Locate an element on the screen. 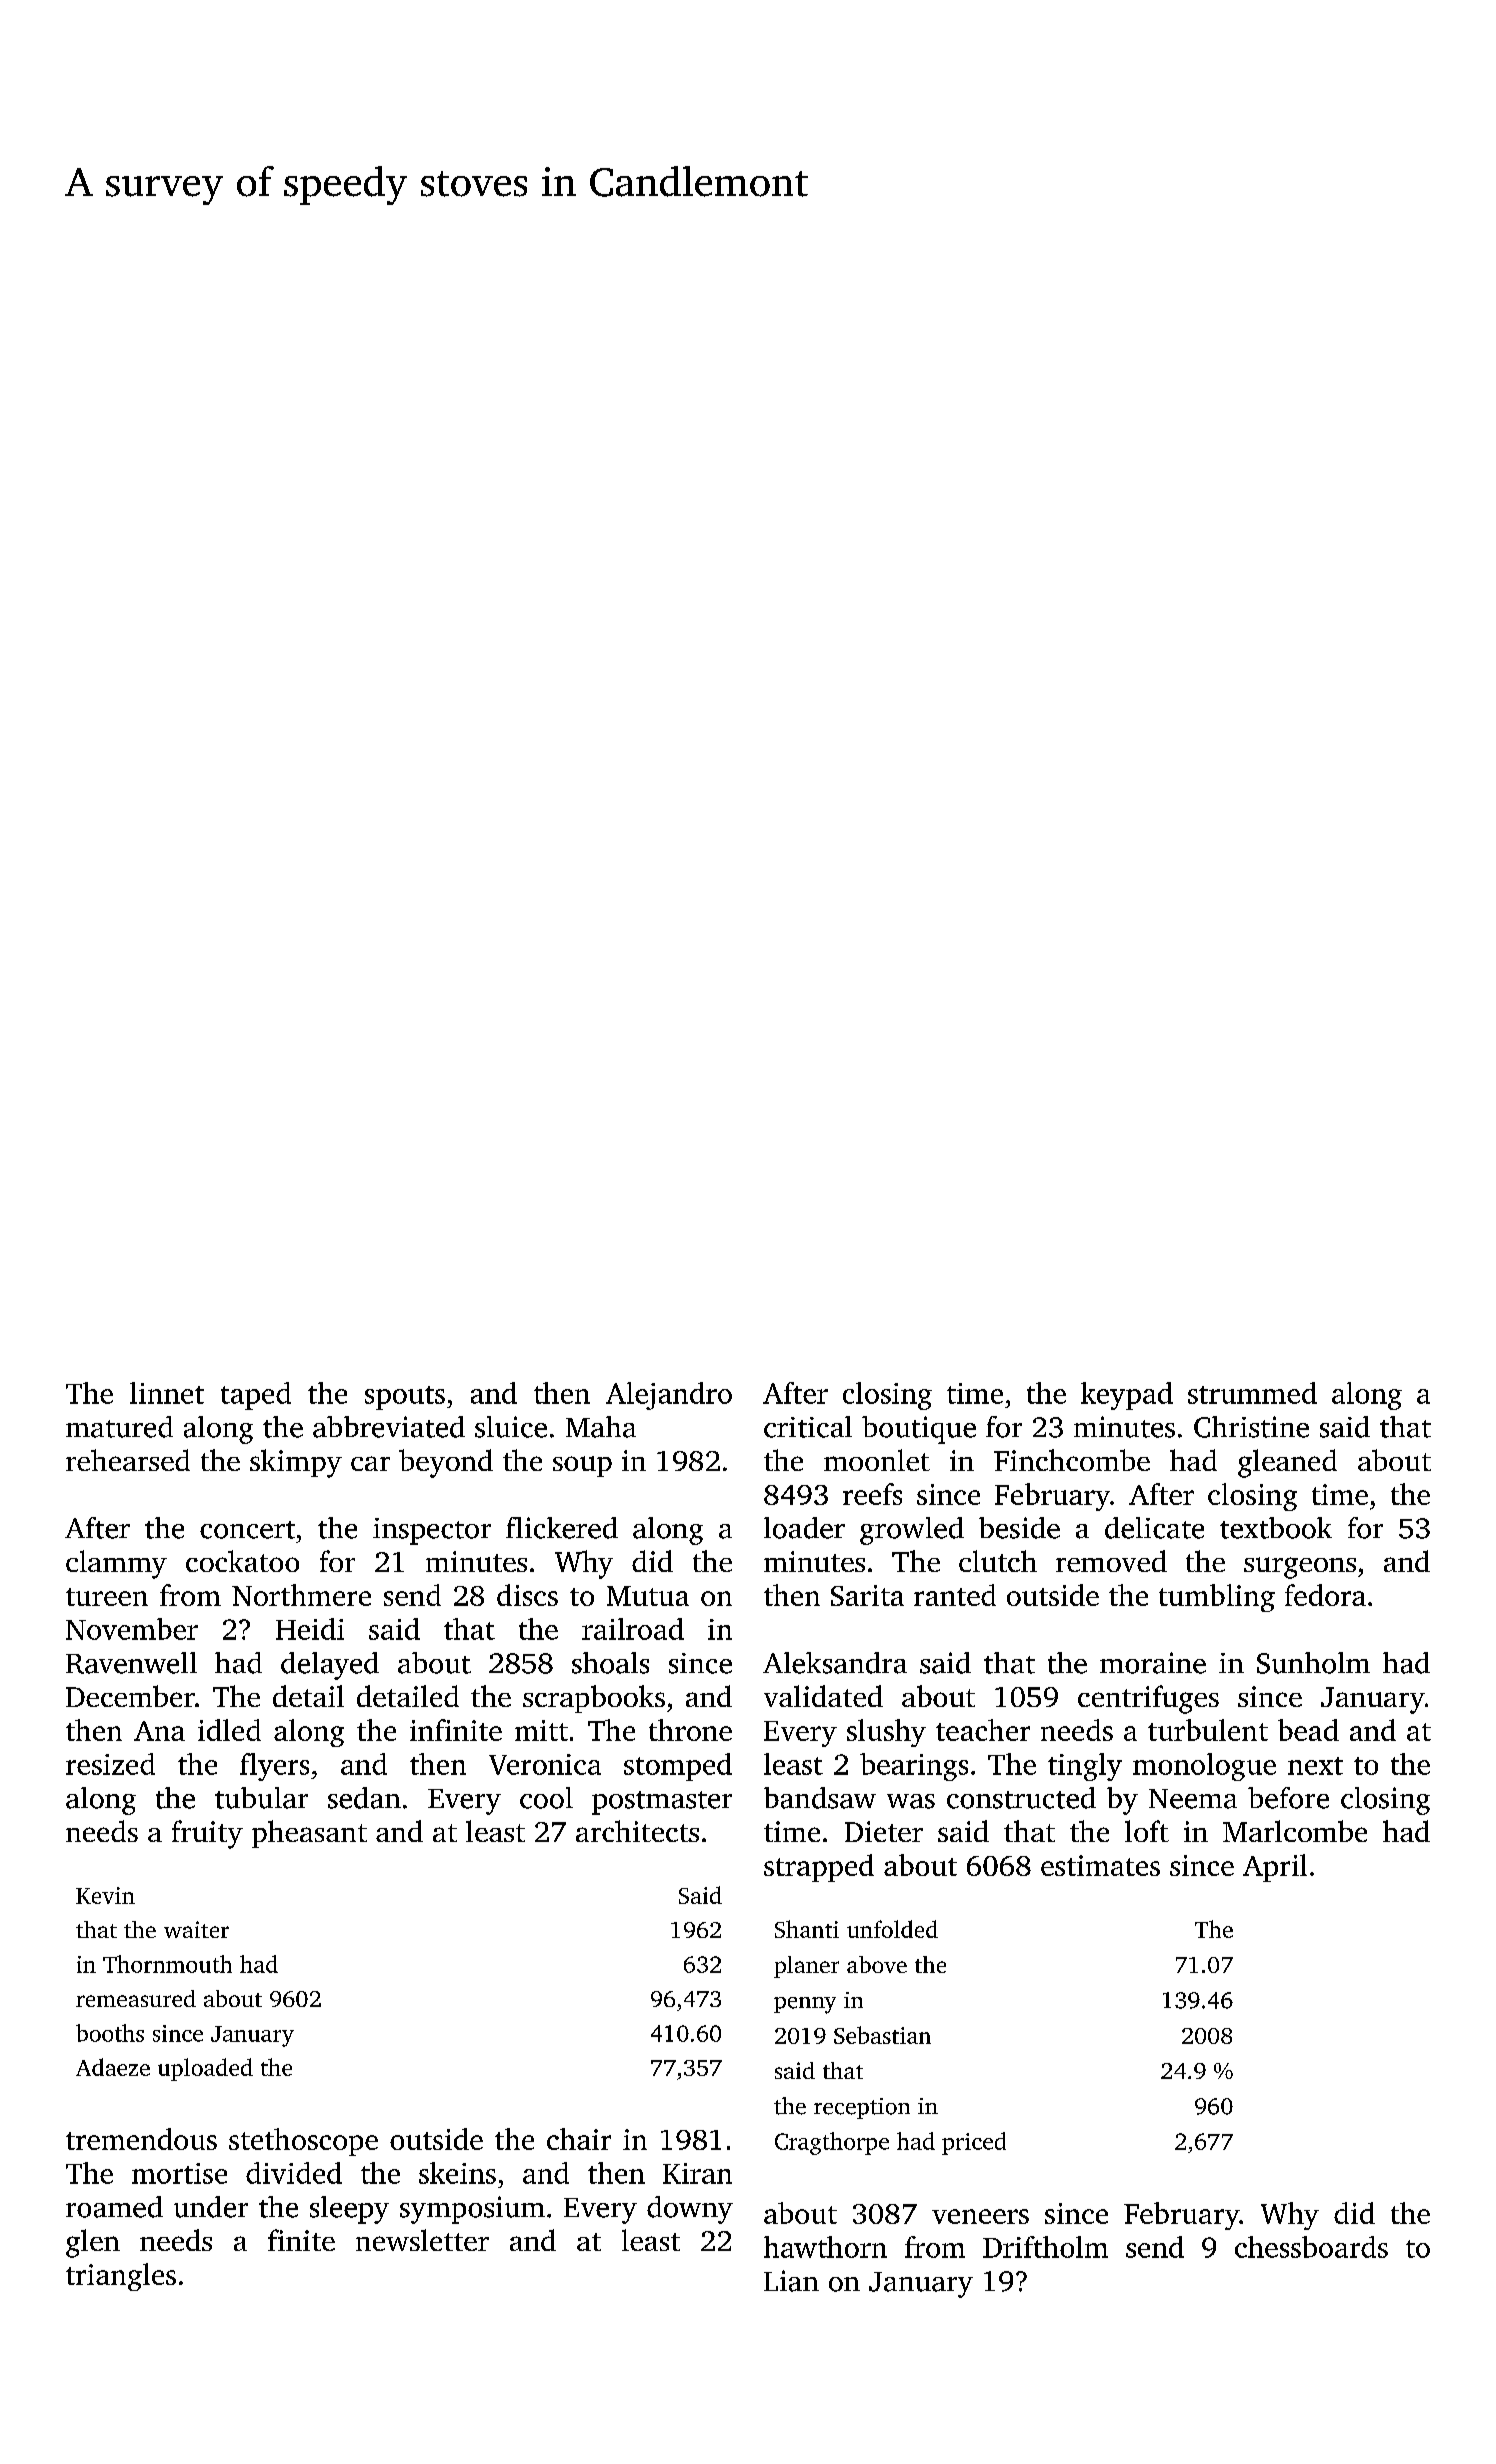  skeins is located at coordinates (457, 2173).
